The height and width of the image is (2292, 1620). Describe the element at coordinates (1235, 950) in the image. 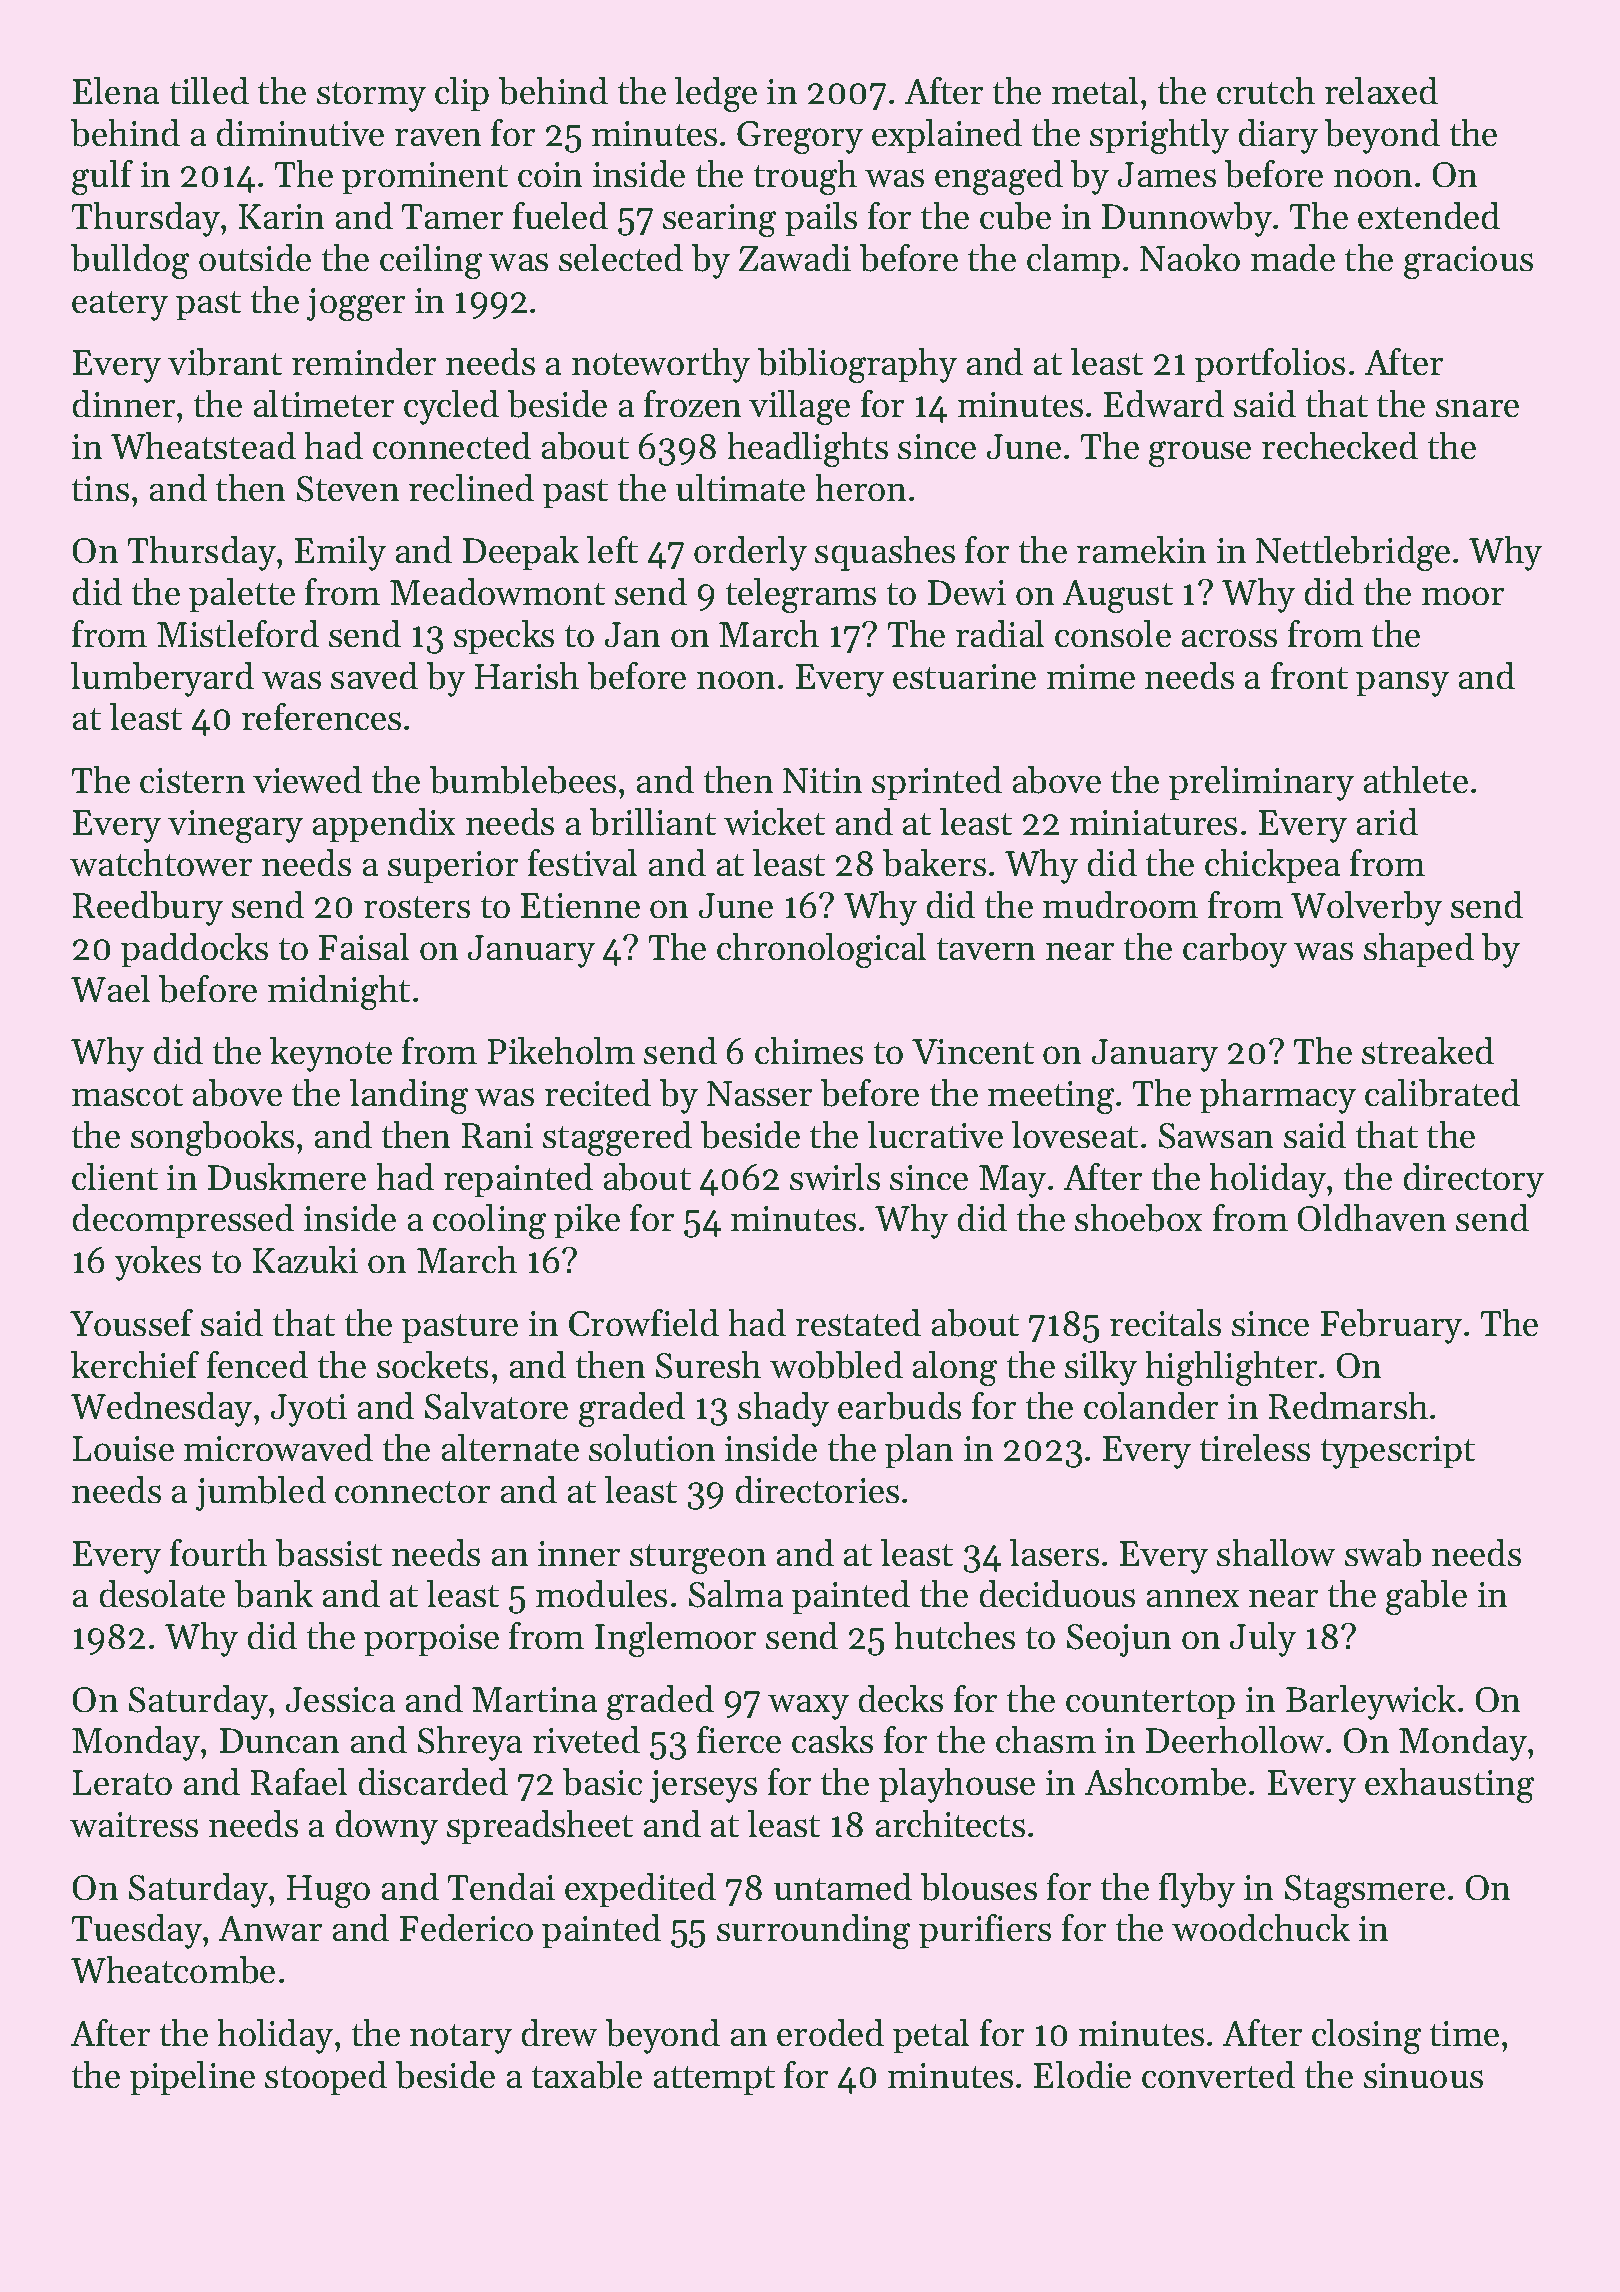

I see `carboy` at that location.
